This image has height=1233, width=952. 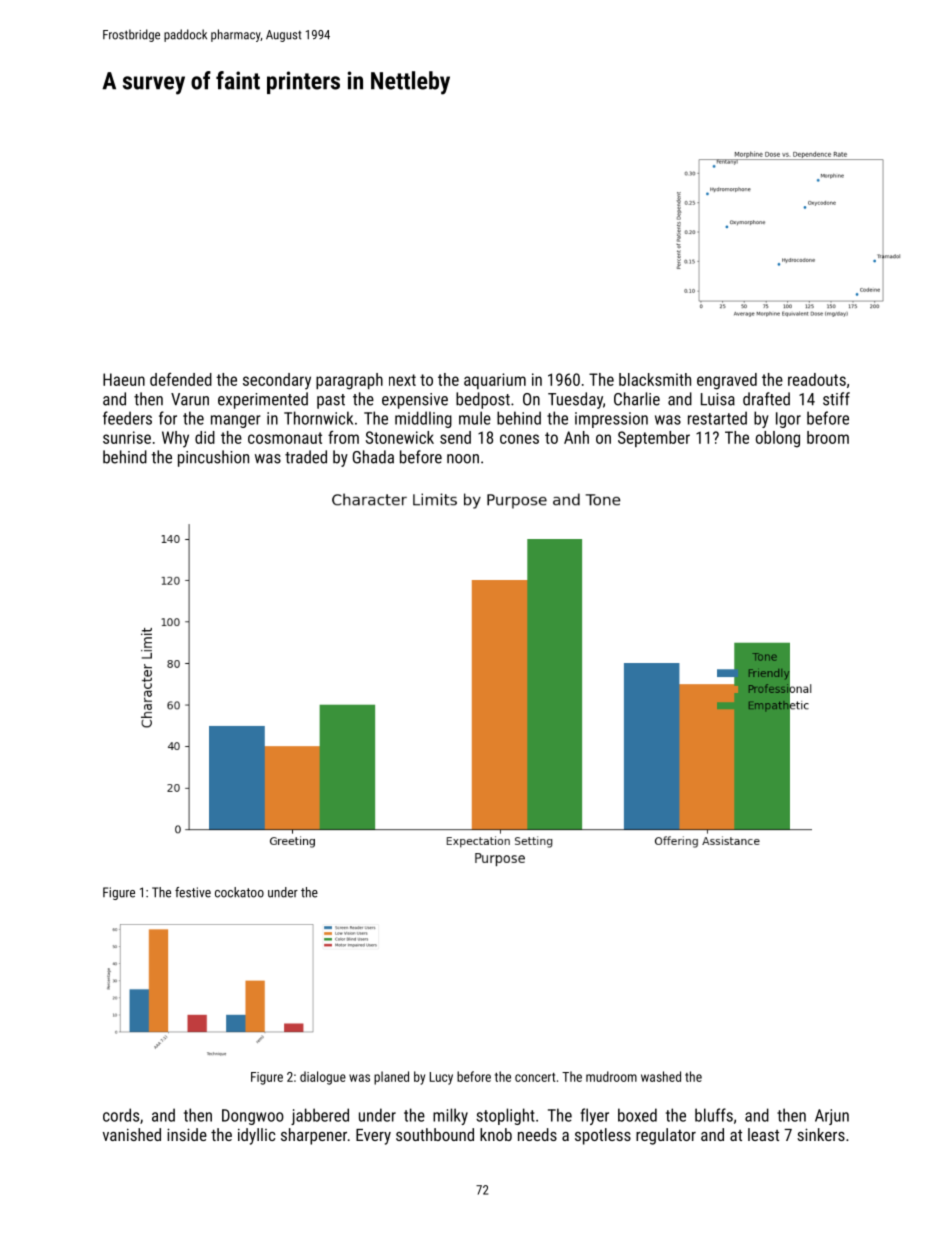 I want to click on aquarium, so click(x=495, y=381).
